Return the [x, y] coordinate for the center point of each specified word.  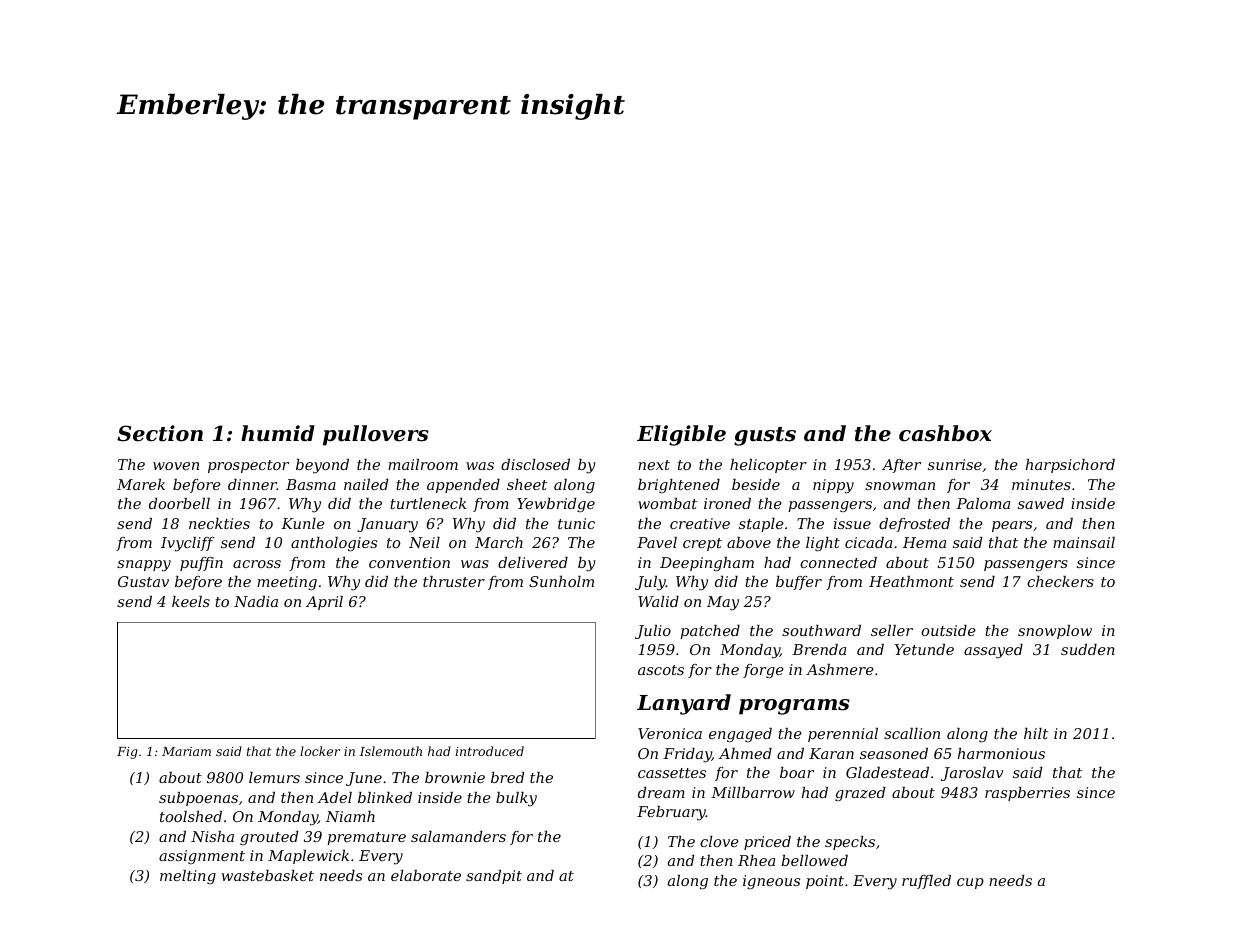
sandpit [494, 877]
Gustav [143, 581]
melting [188, 877]
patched [710, 632]
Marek [141, 484]
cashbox [945, 433]
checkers [1060, 581]
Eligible [681, 435]
